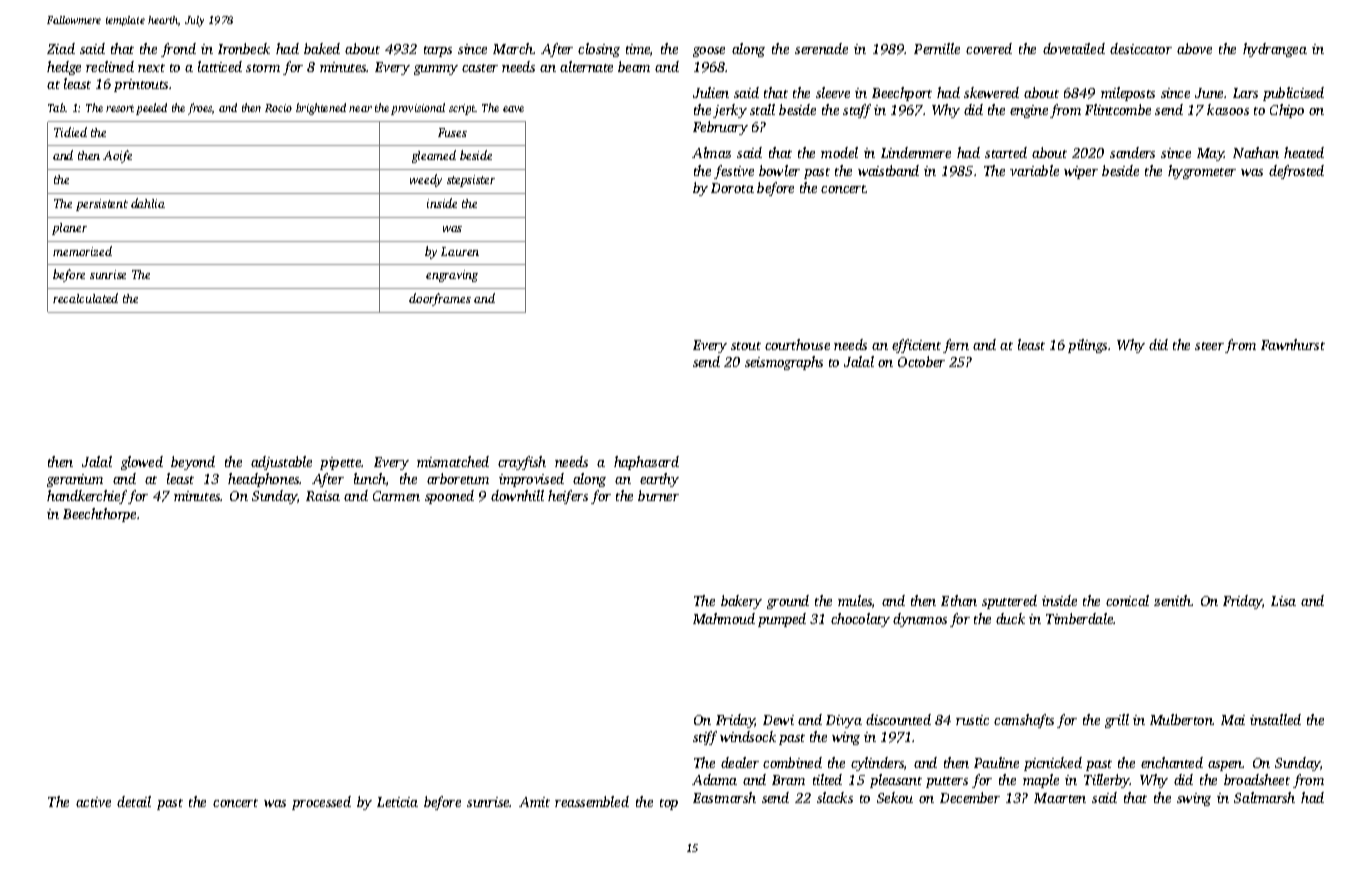 The image size is (1372, 887). What do you see at coordinates (1225, 766) in the image?
I see `aspen` at bounding box center [1225, 766].
